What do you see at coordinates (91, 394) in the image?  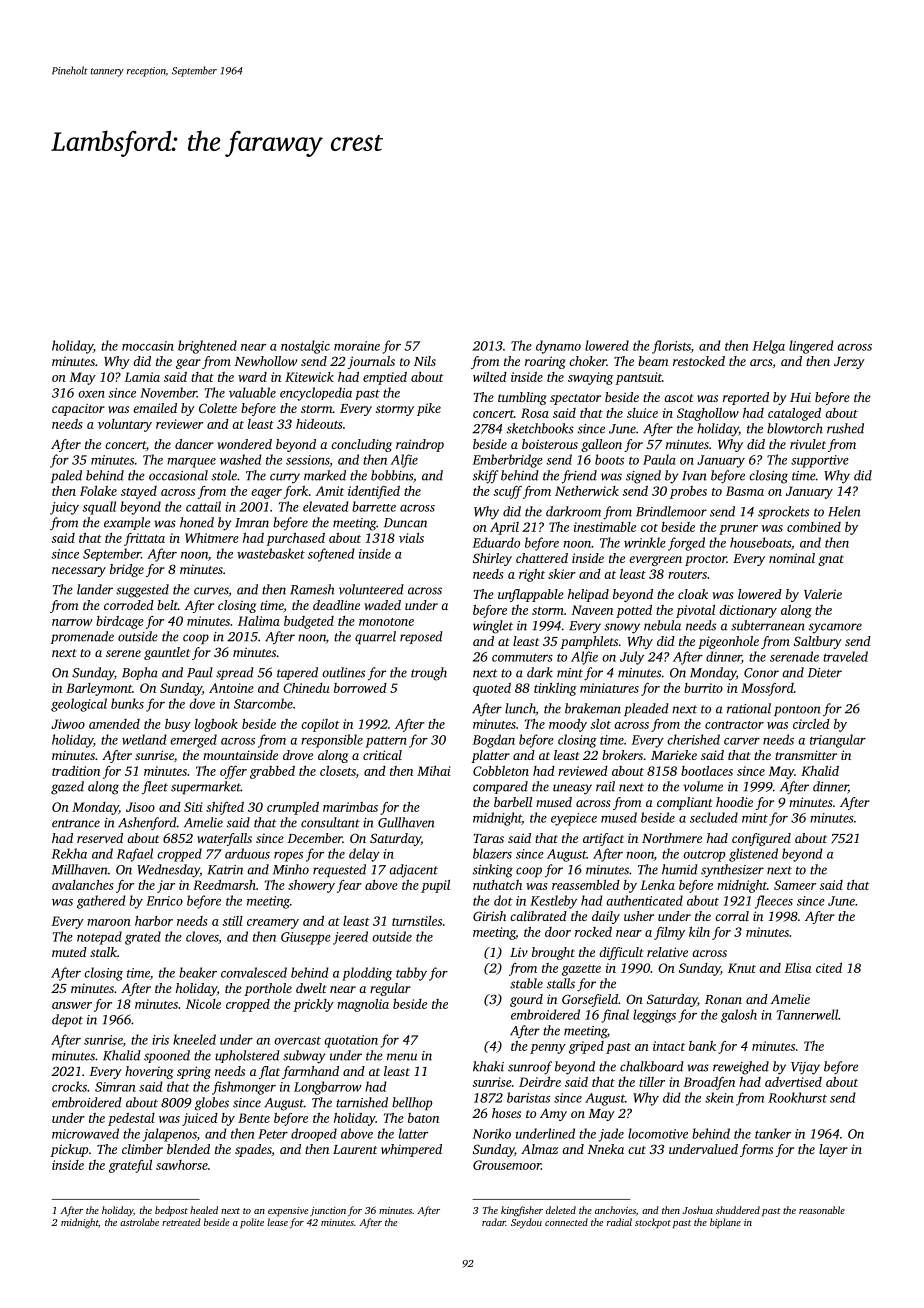 I see `oxen` at bounding box center [91, 394].
